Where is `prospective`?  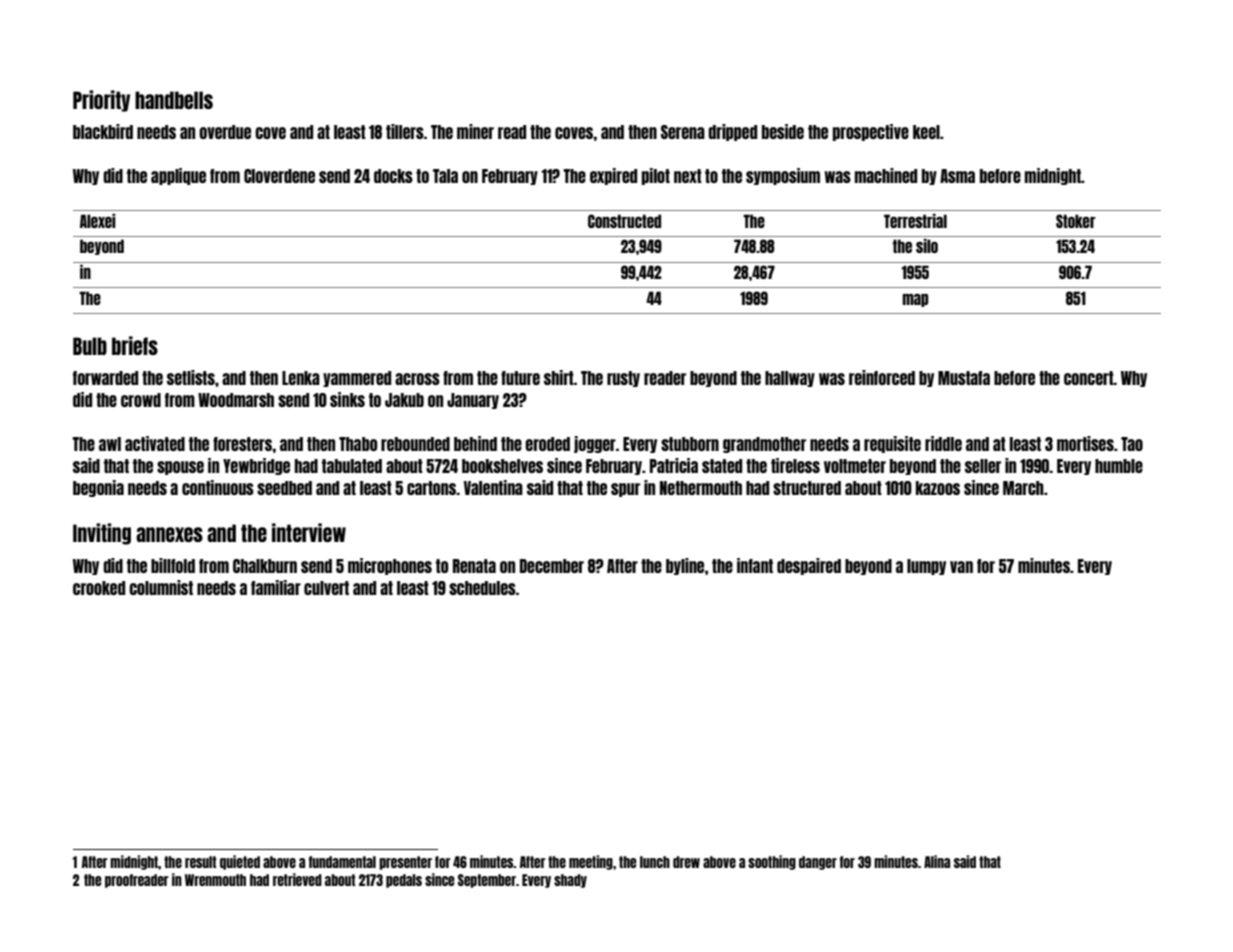 prospective is located at coordinates (871, 132).
